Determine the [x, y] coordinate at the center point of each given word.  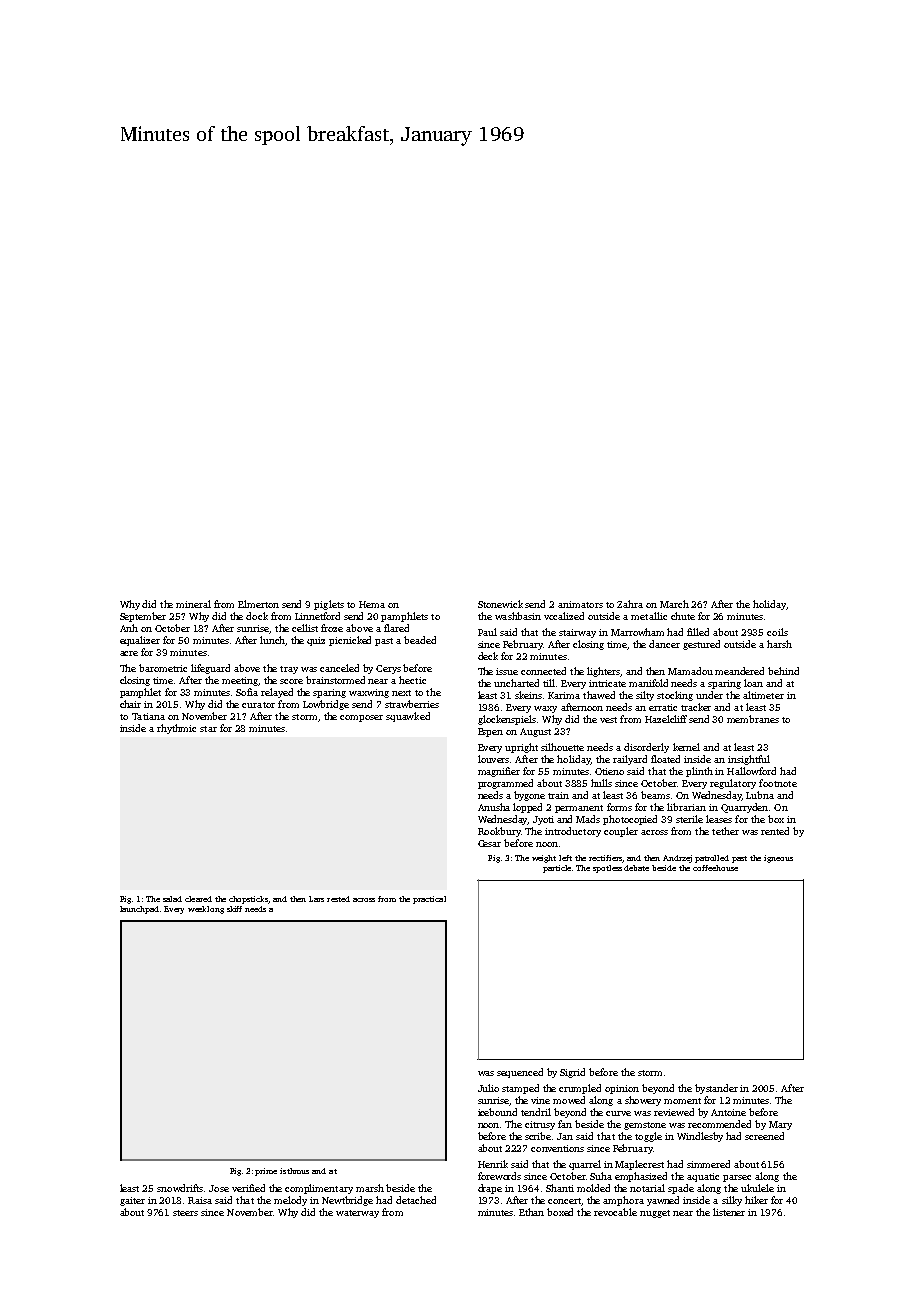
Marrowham [637, 632]
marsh [370, 1188]
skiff [234, 909]
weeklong [206, 910]
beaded [420, 640]
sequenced [520, 1073]
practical [429, 900]
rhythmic [176, 729]
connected [543, 671]
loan [753, 683]
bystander [716, 1089]
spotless [607, 869]
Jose [219, 1188]
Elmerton [258, 604]
